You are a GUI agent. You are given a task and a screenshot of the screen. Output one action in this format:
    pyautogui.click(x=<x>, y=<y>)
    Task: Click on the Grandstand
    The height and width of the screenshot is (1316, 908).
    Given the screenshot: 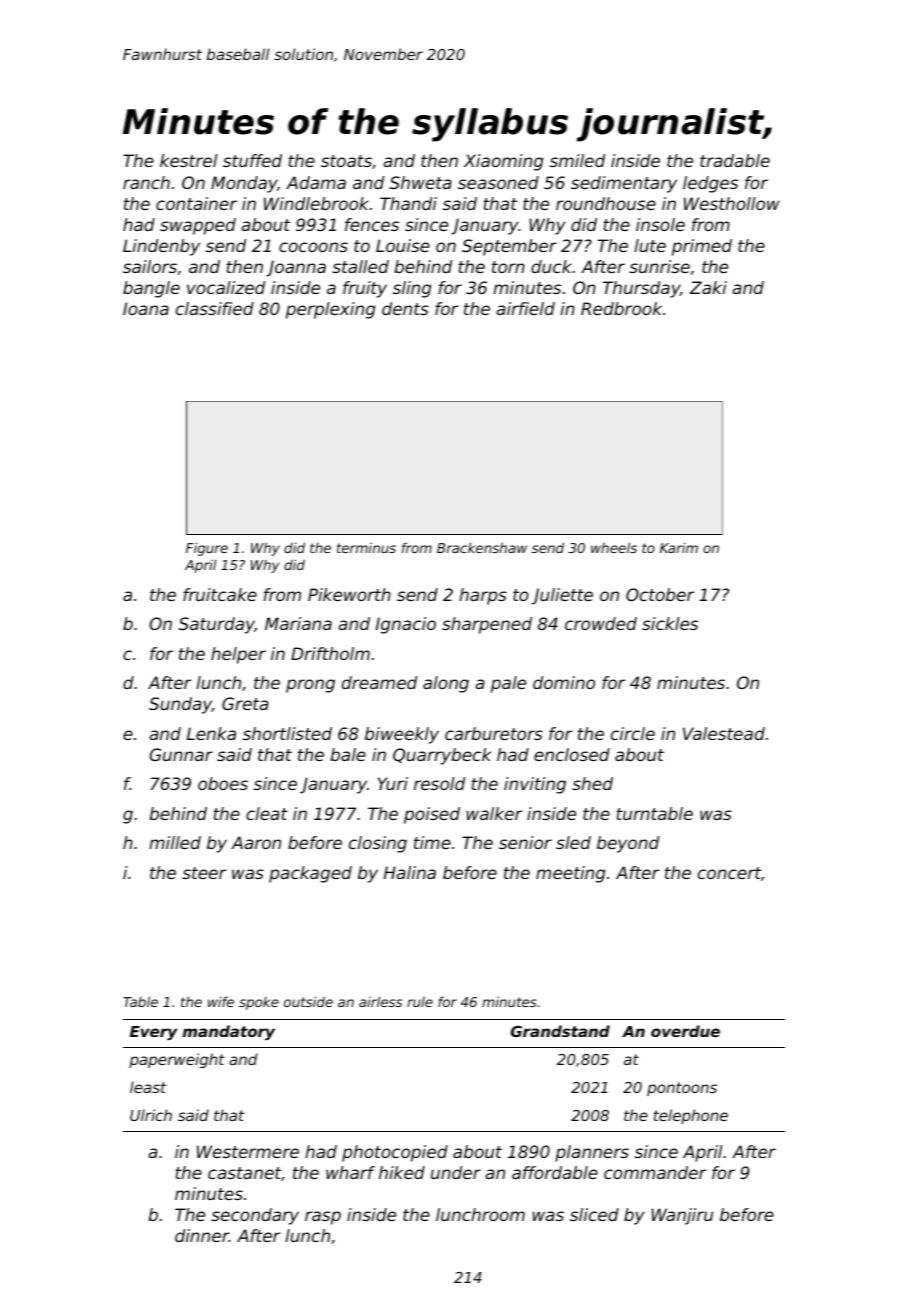 What is the action you would take?
    pyautogui.click(x=560, y=1031)
